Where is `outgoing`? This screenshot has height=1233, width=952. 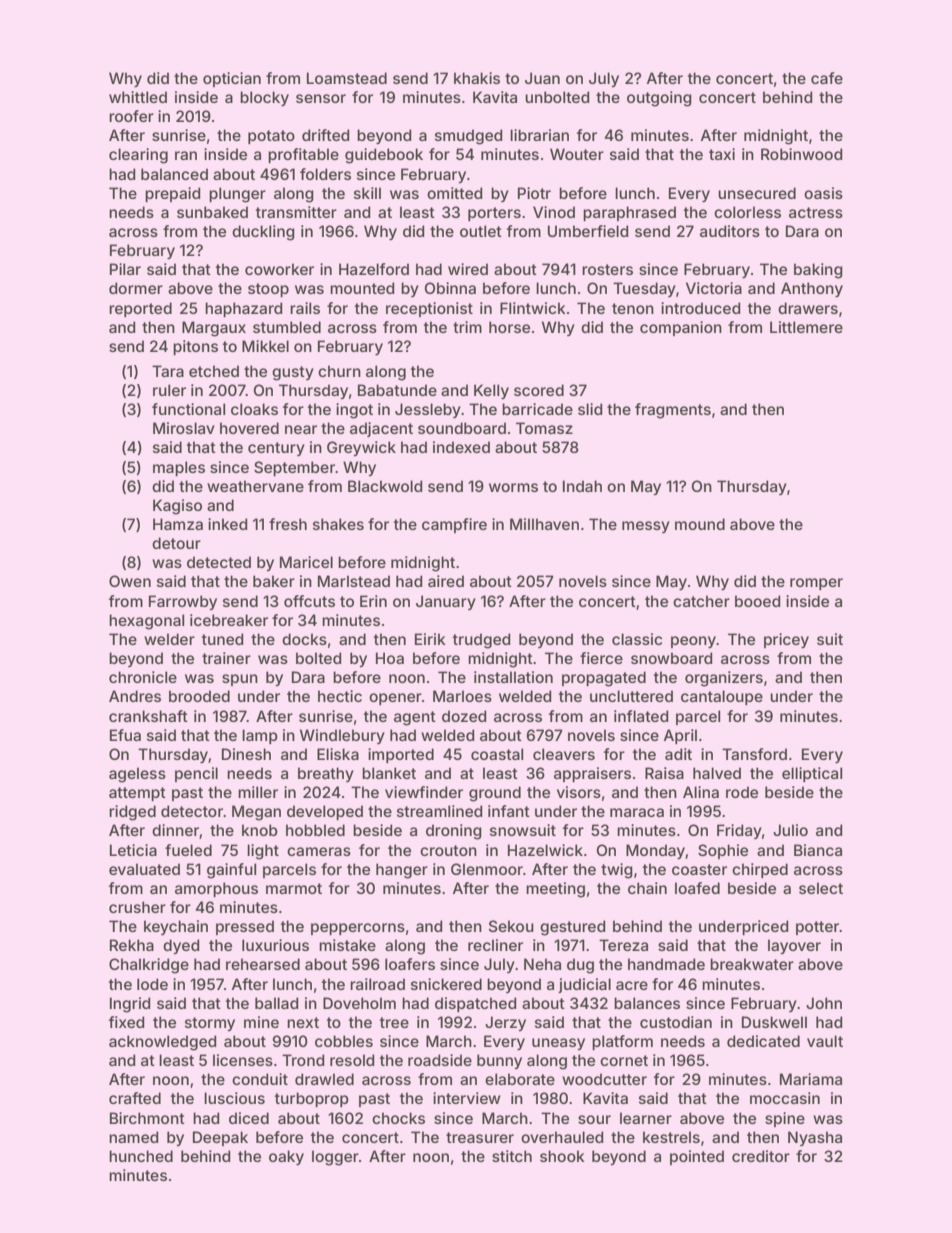 outgoing is located at coordinates (659, 99).
